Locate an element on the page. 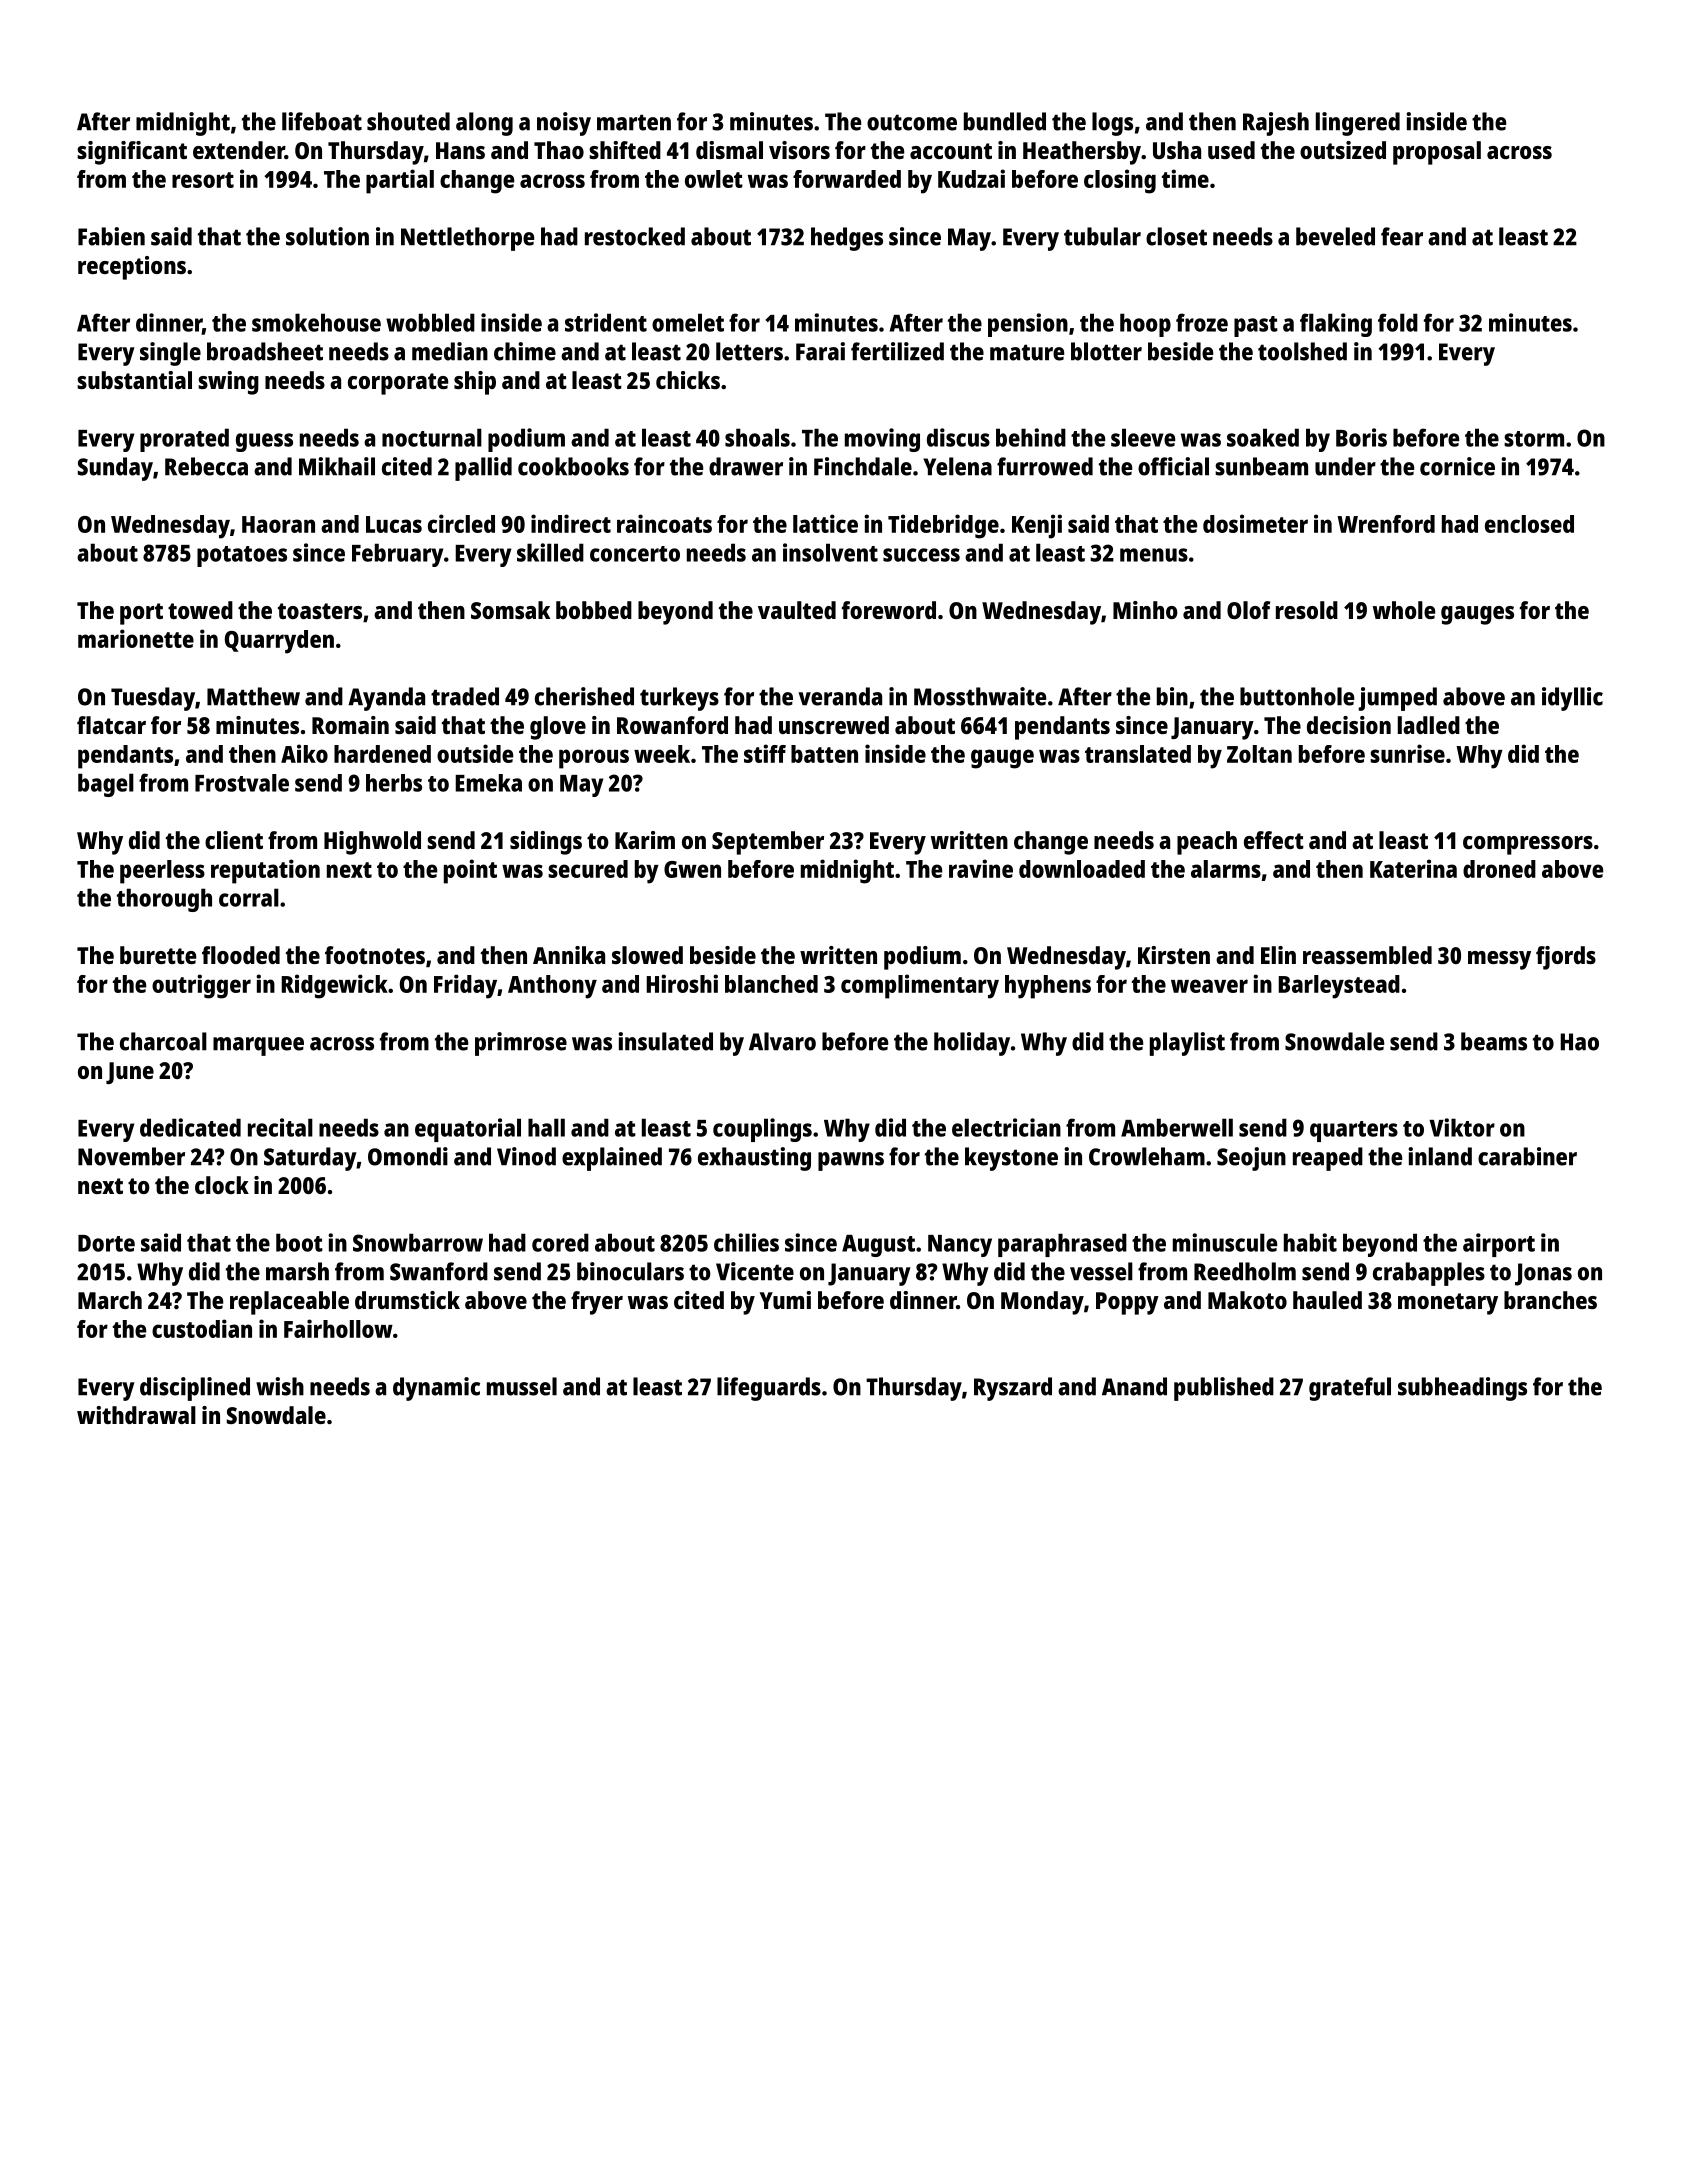 The image size is (1683, 2178). withdrawal is located at coordinates (136, 1415).
